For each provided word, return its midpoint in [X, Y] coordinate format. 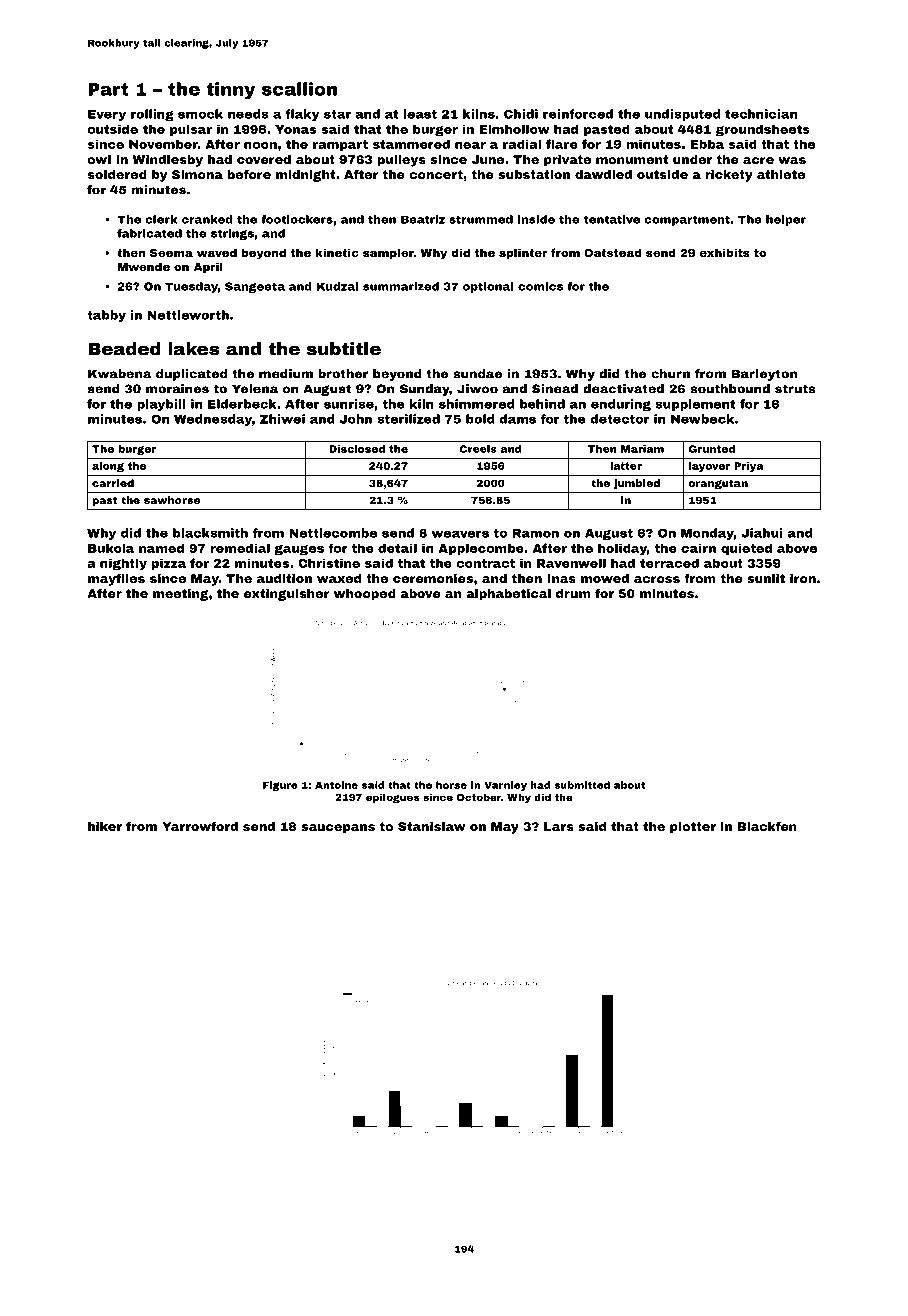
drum [573, 593]
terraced [669, 563]
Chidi [521, 114]
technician [761, 114]
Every [107, 115]
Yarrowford [200, 826]
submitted [582, 785]
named [161, 548]
